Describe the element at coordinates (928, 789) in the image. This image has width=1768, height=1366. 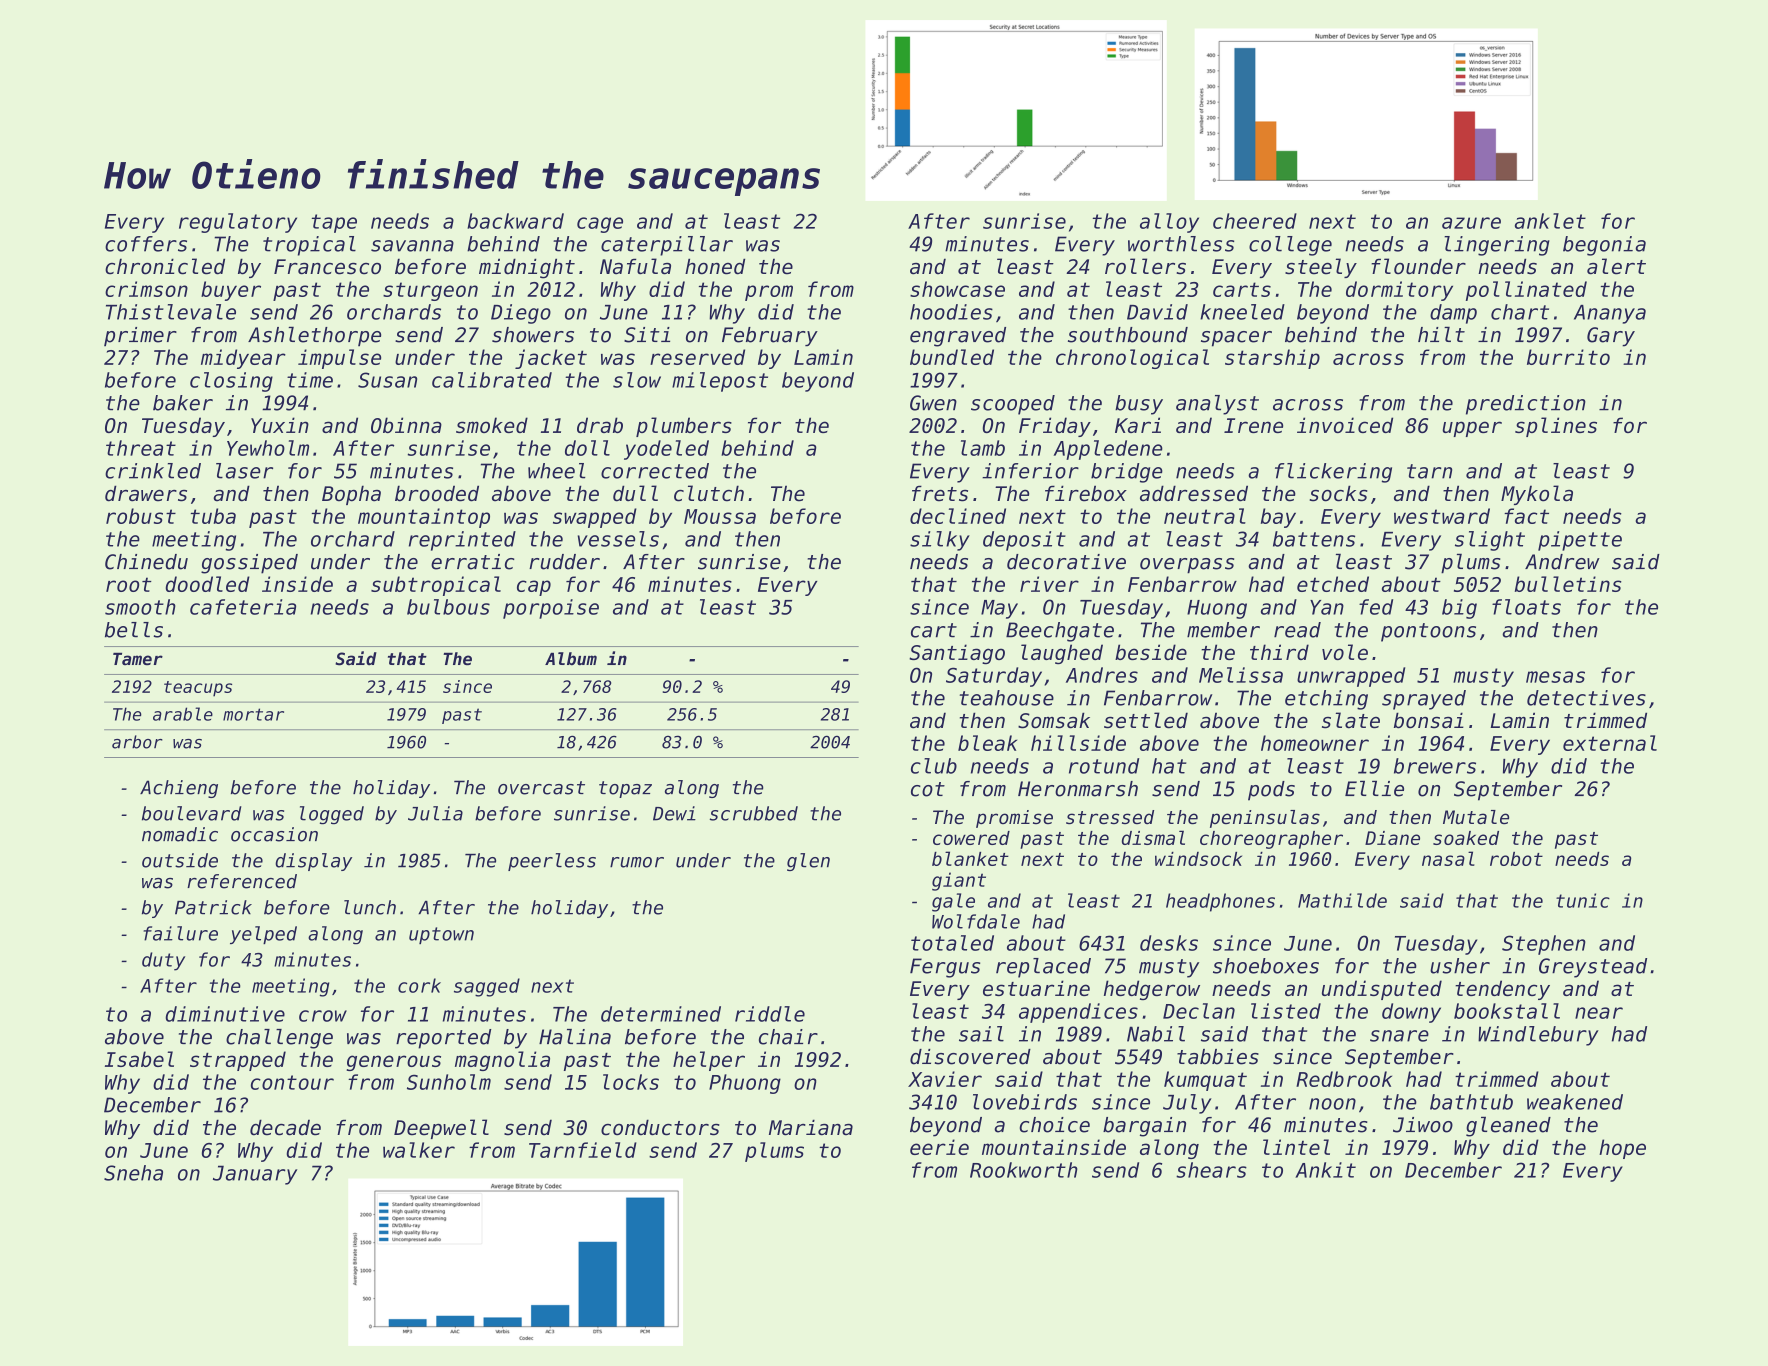
I see `cot` at that location.
